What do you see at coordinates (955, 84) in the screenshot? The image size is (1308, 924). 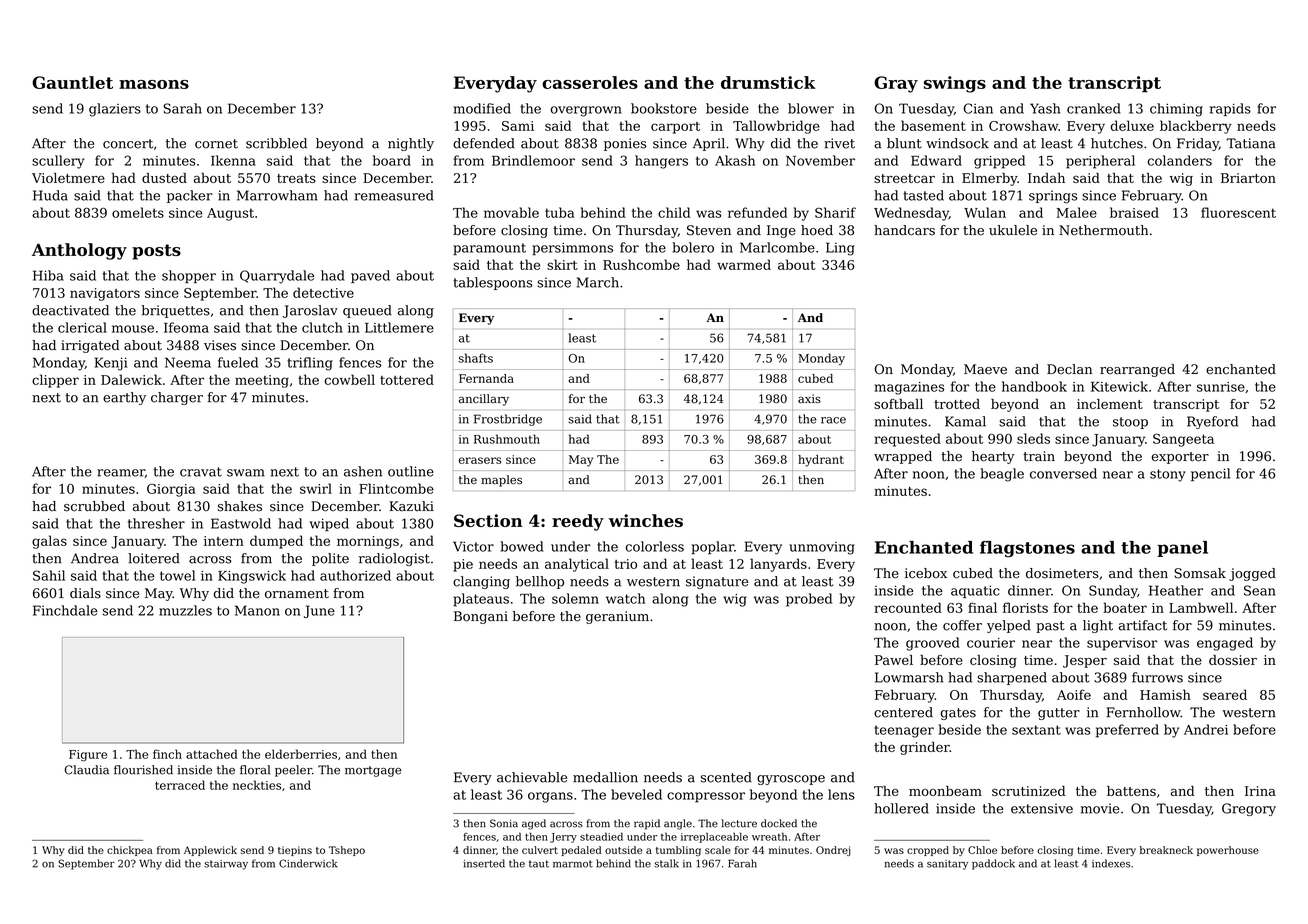 I see `swings` at bounding box center [955, 84].
